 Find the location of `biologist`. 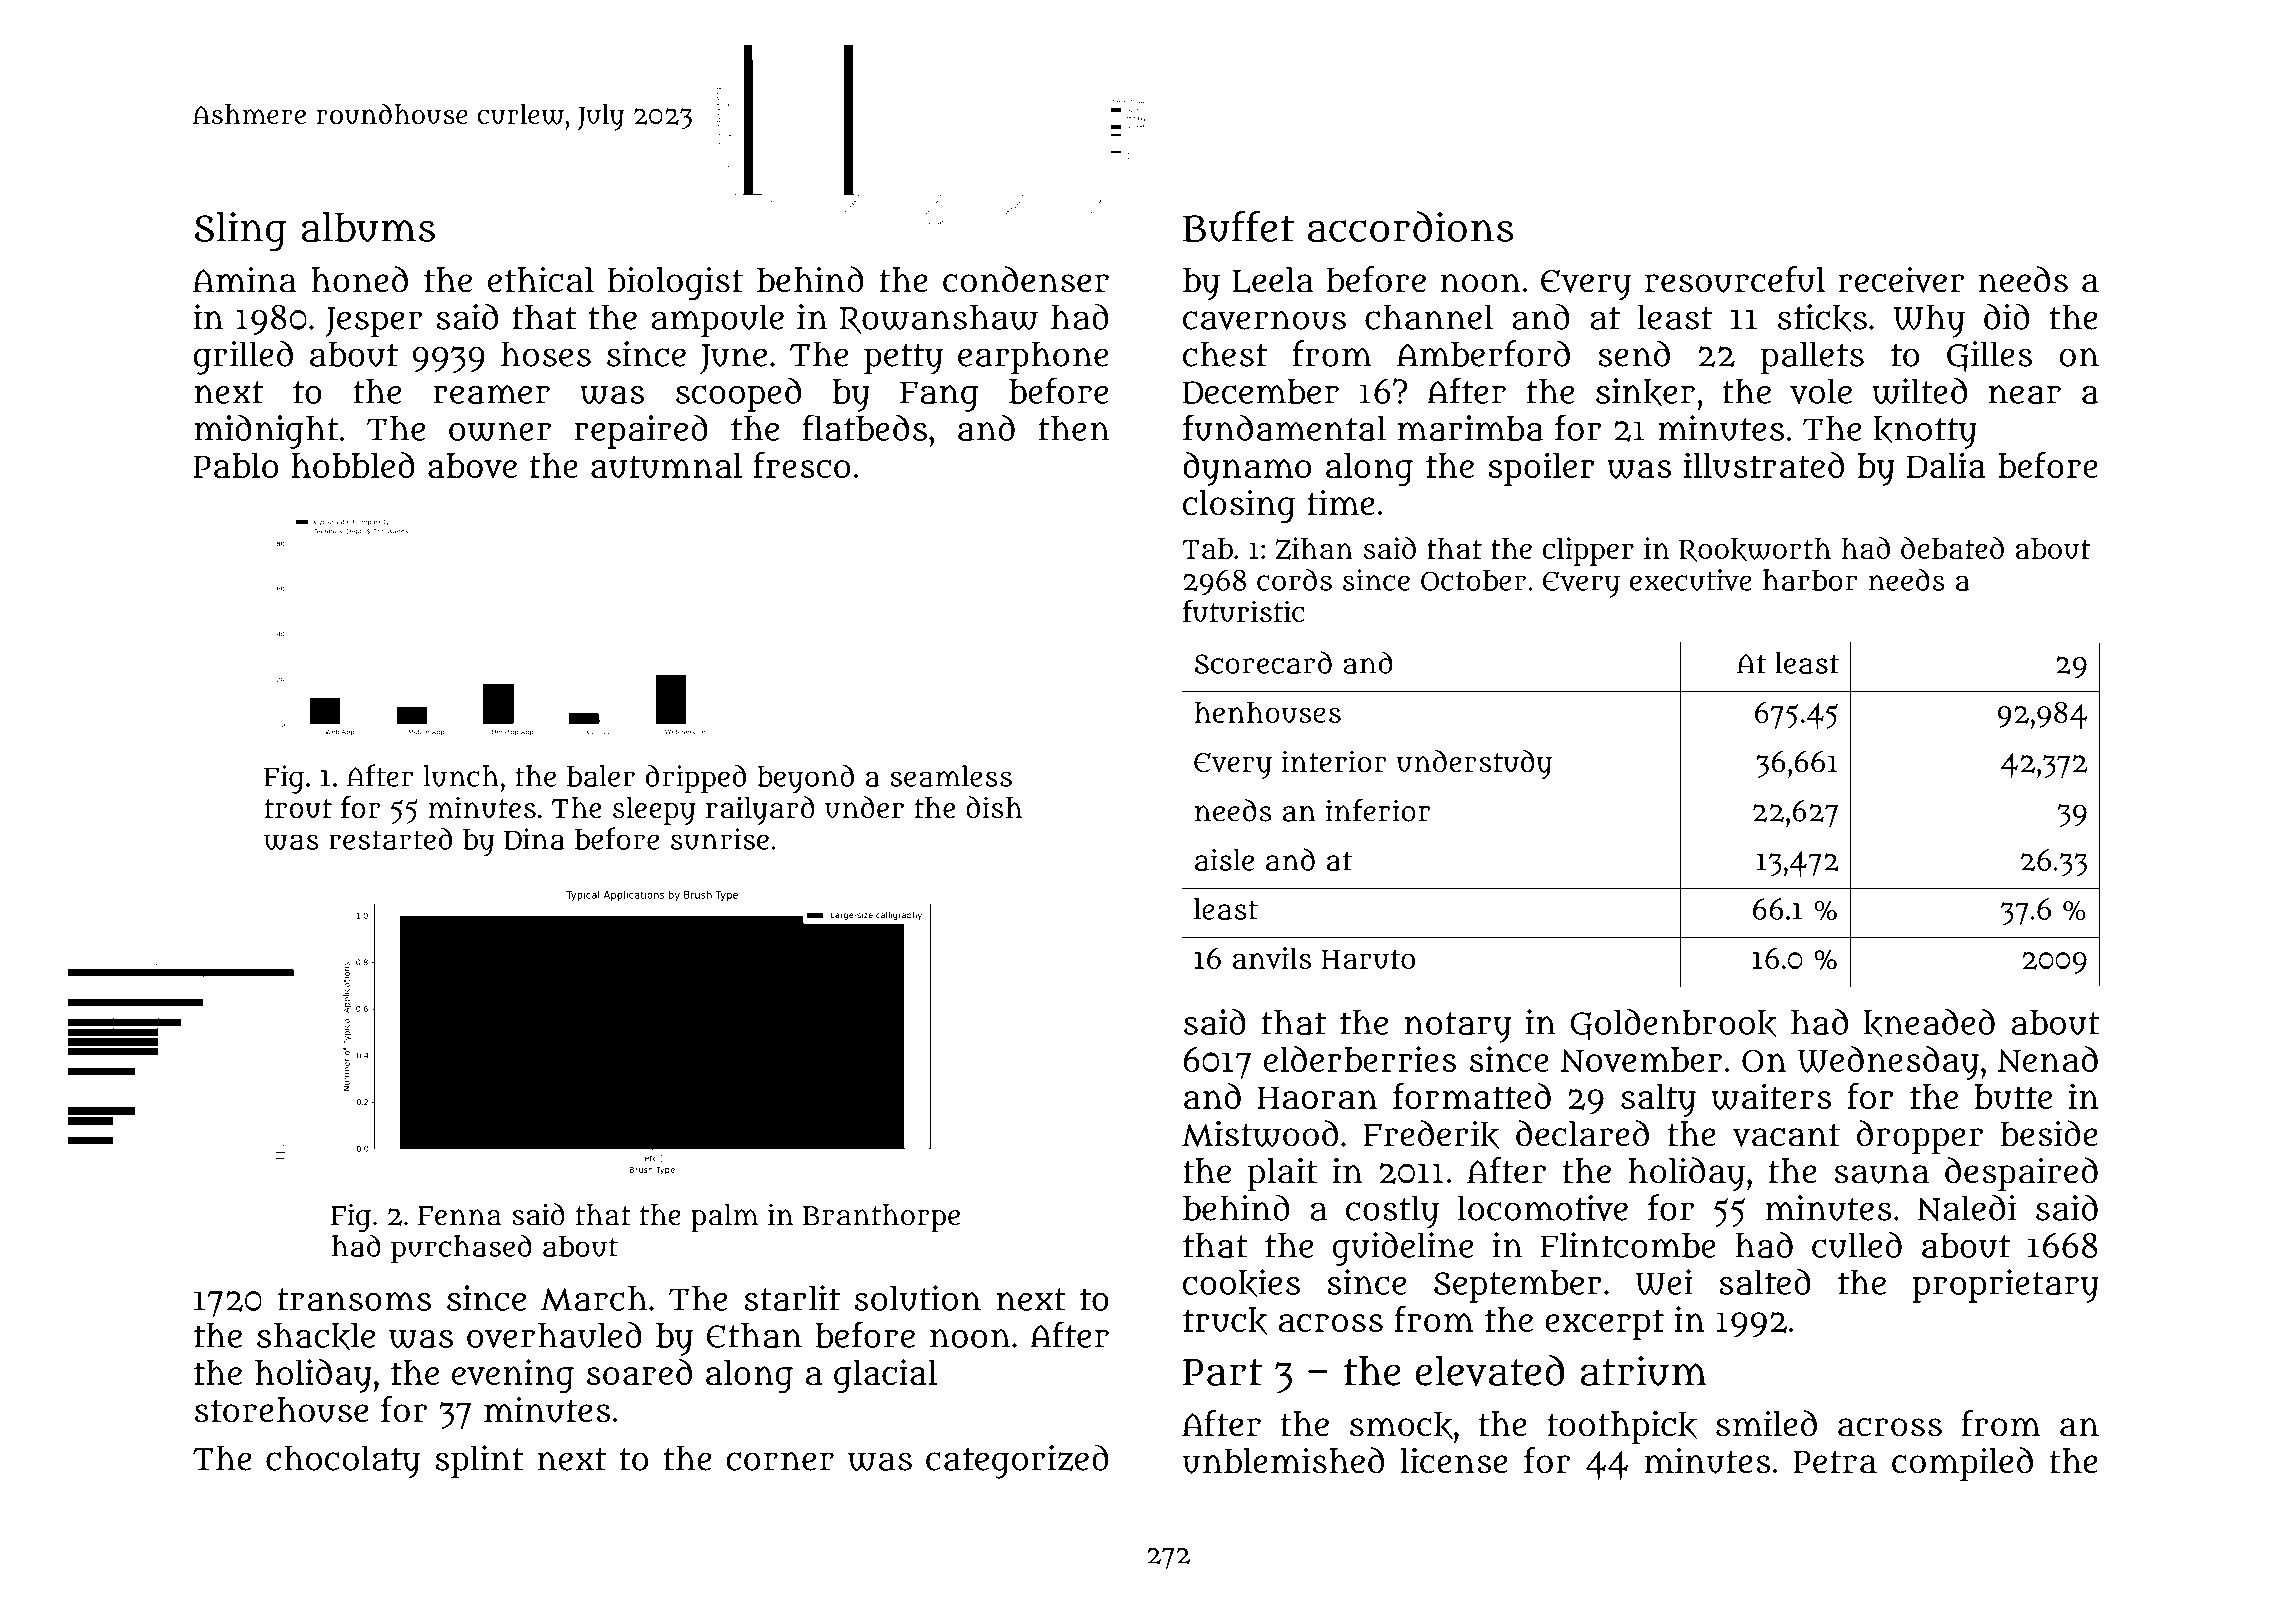

biologist is located at coordinates (675, 284).
